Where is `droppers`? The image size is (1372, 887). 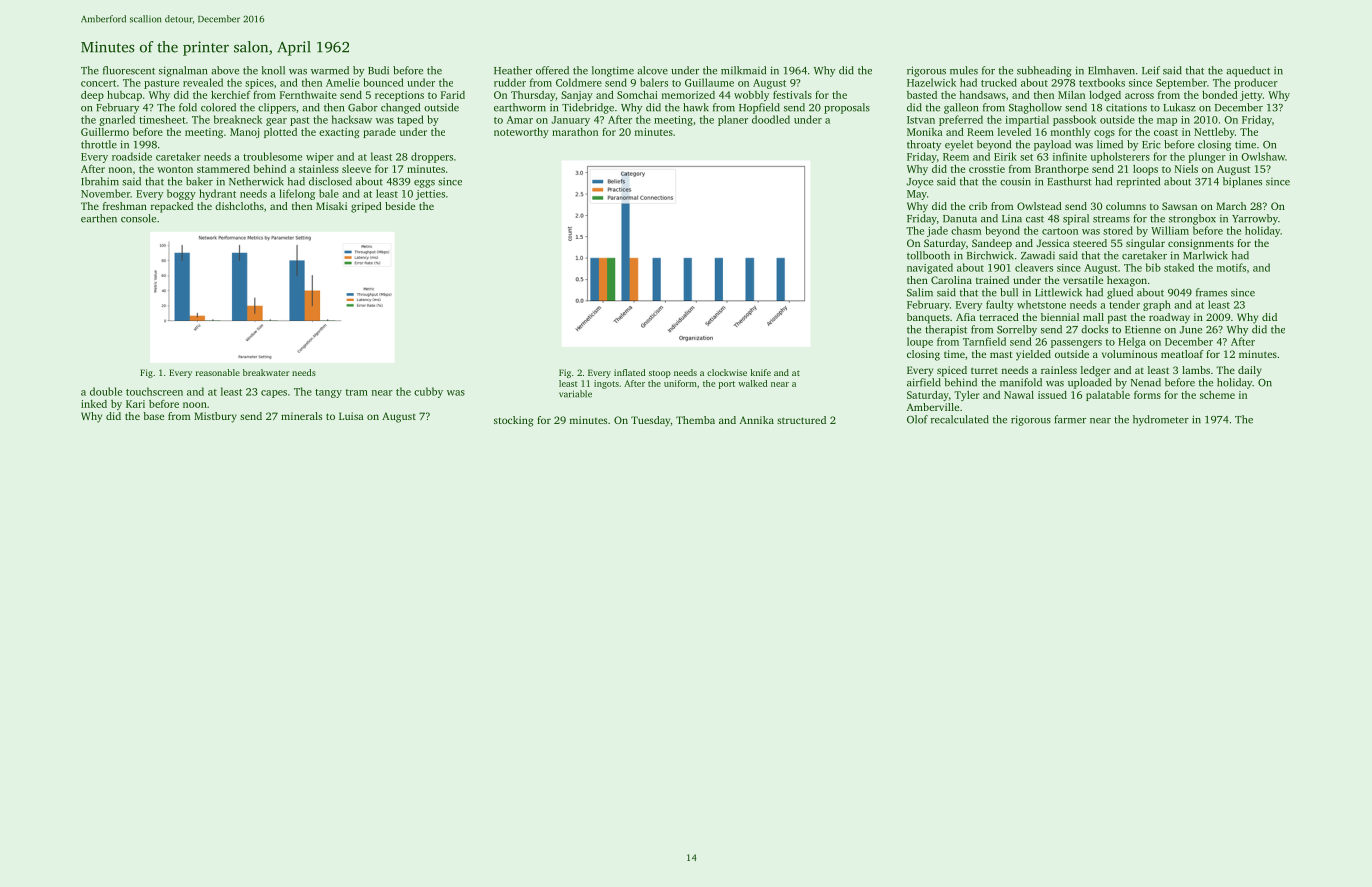
droppers is located at coordinates (432, 157).
